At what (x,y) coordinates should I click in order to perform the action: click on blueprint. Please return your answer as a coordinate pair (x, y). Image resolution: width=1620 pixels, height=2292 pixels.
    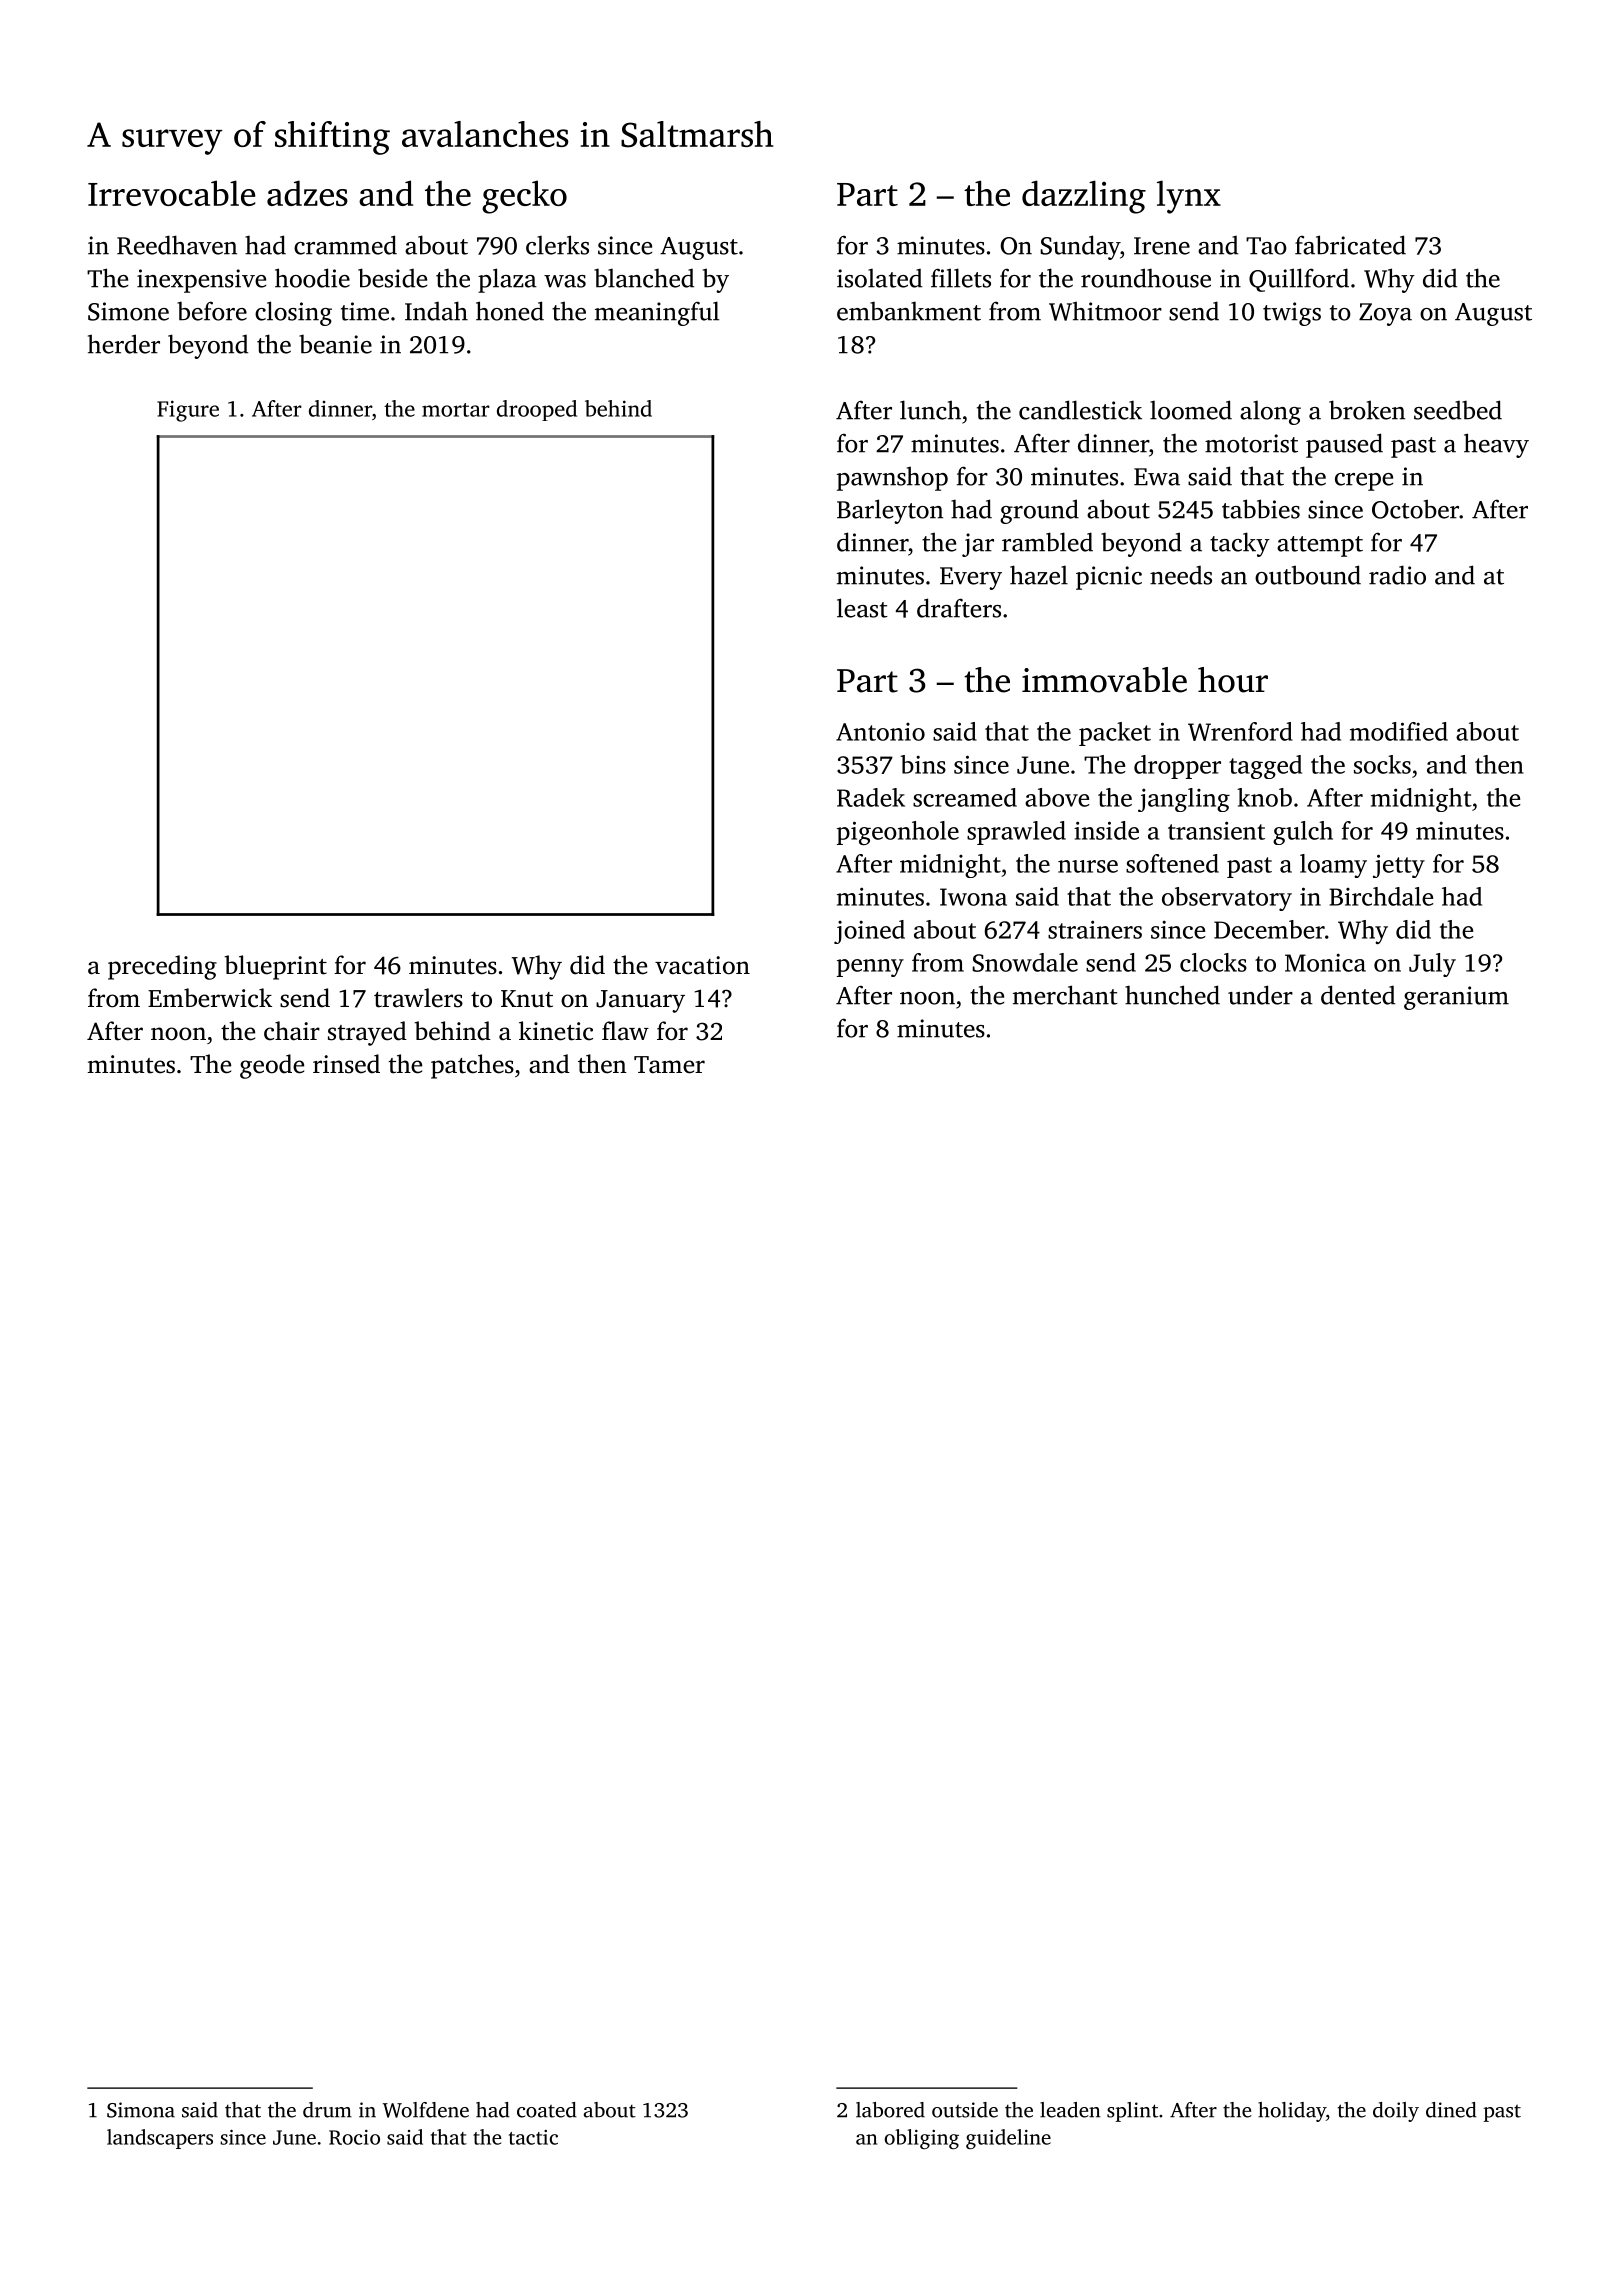
    Looking at the image, I should click on (275, 967).
